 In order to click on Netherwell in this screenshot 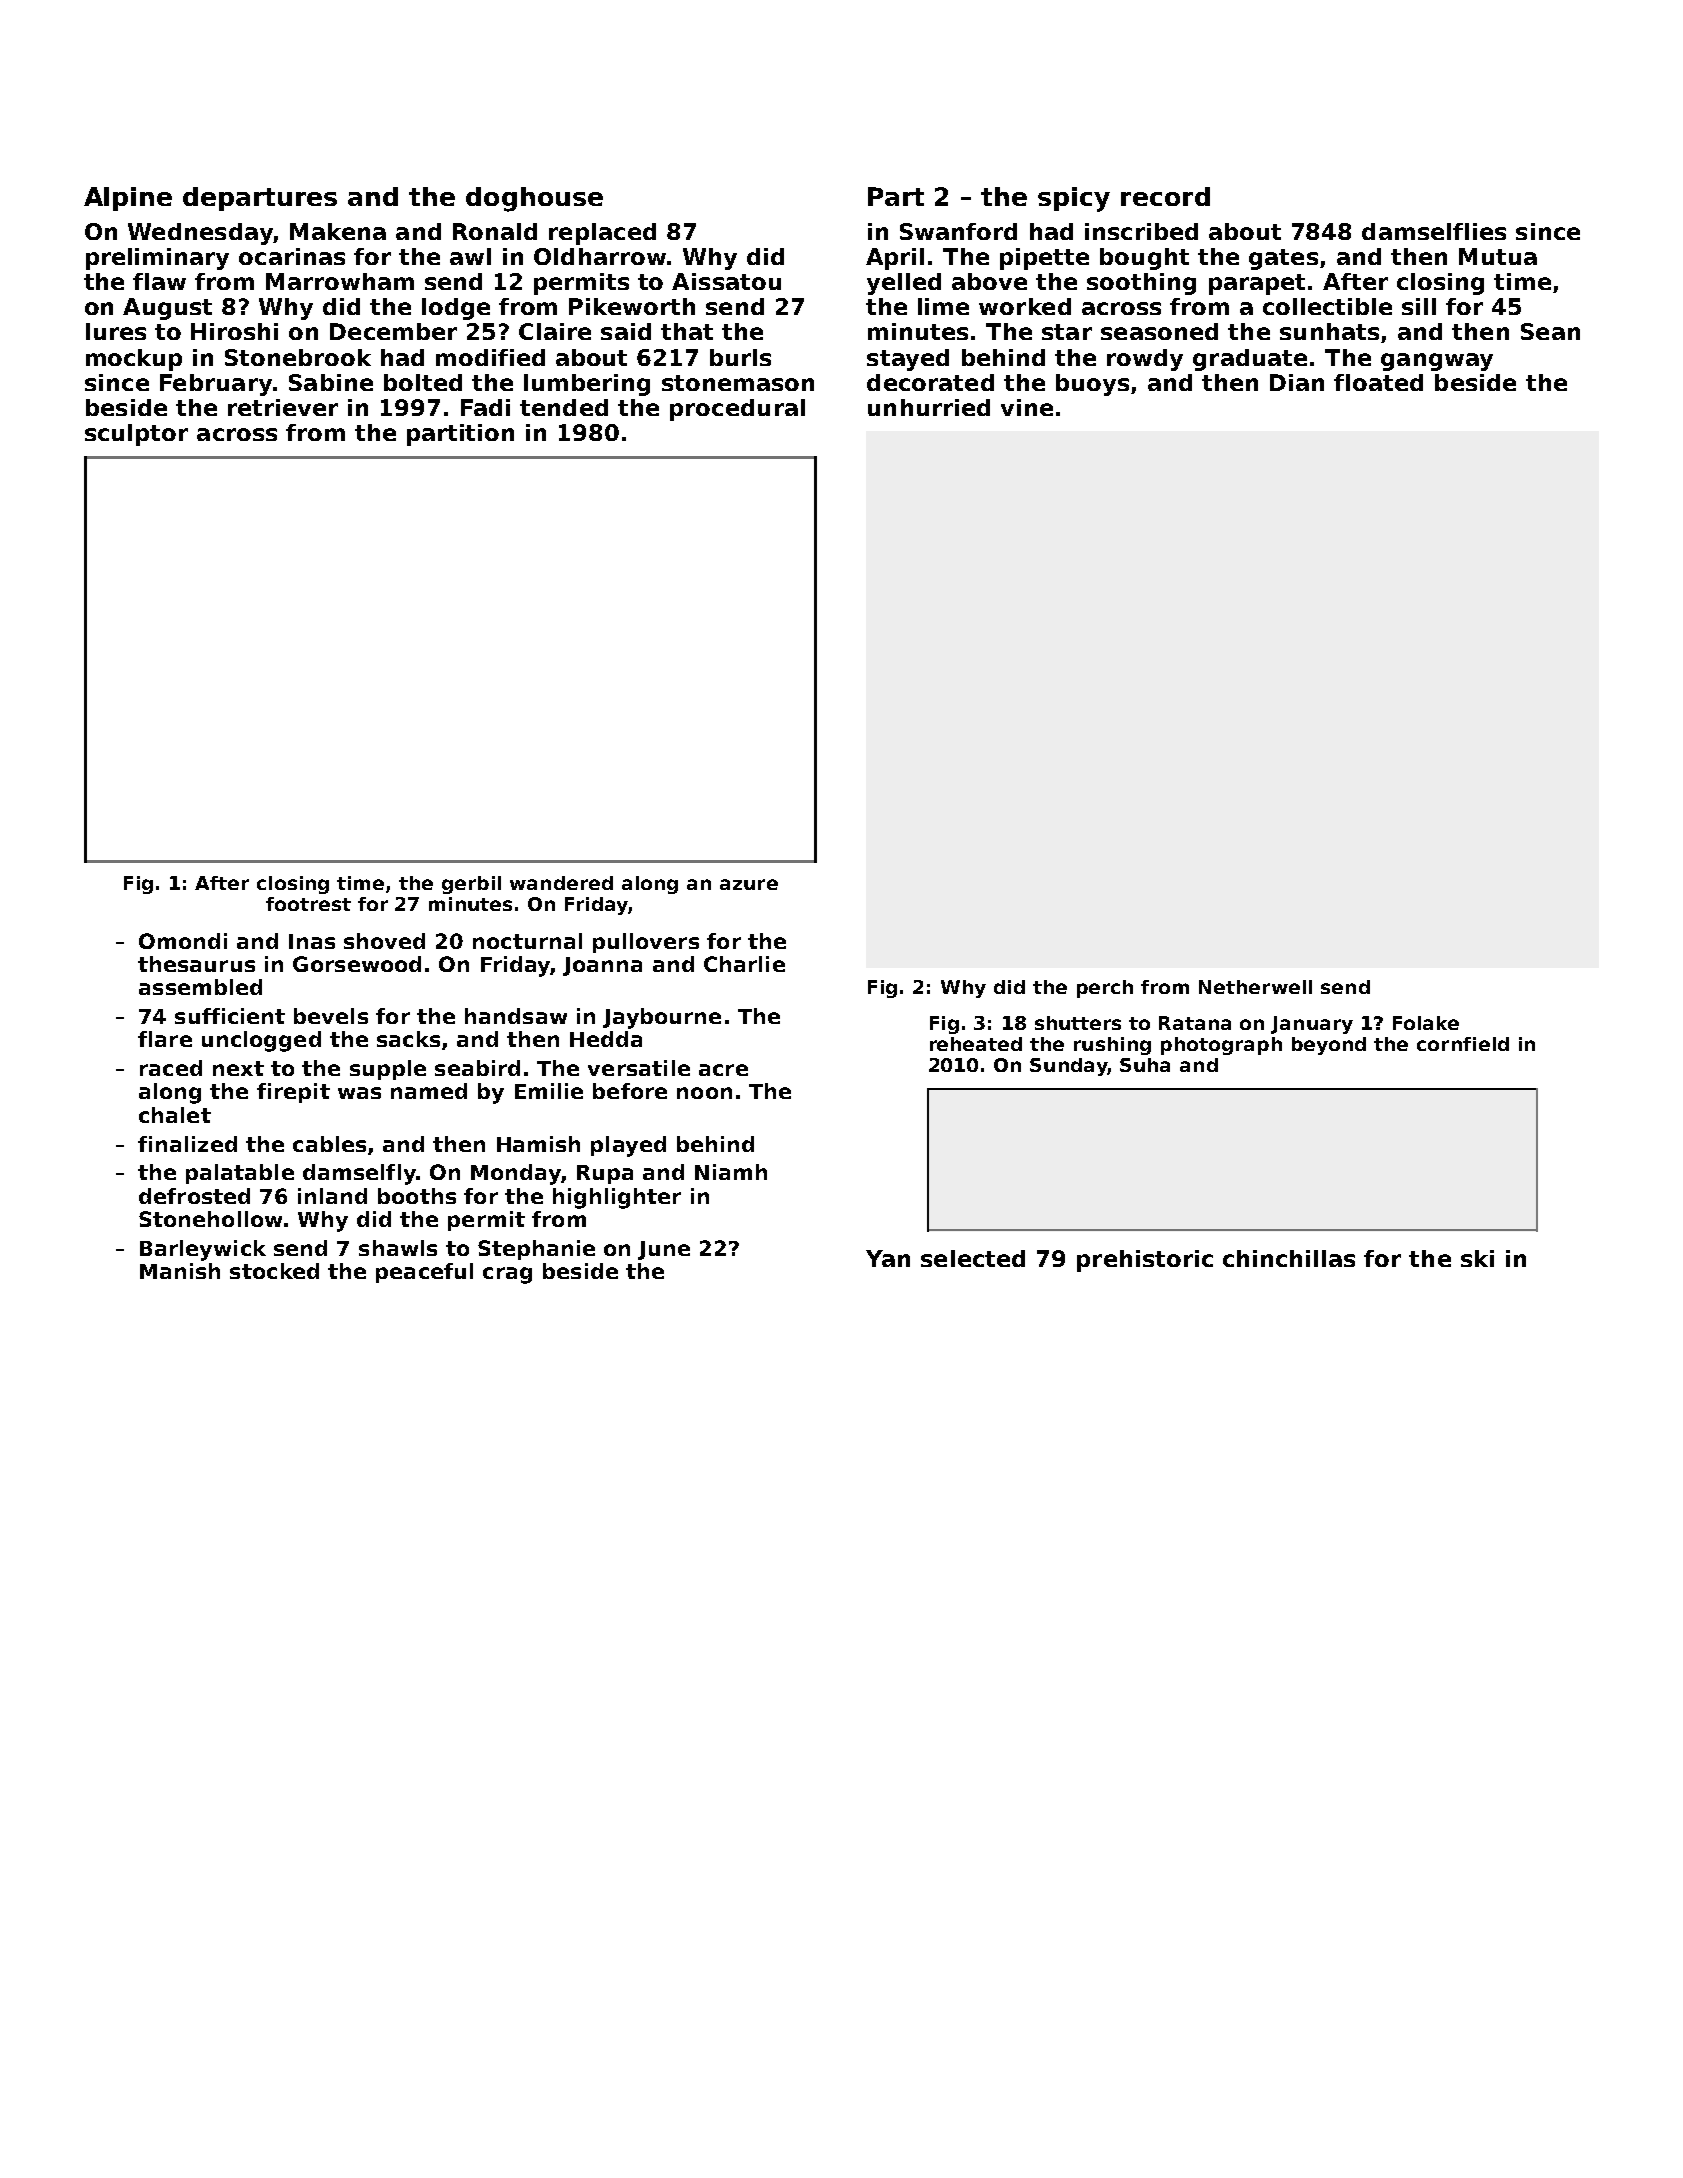, I will do `click(1255, 987)`.
